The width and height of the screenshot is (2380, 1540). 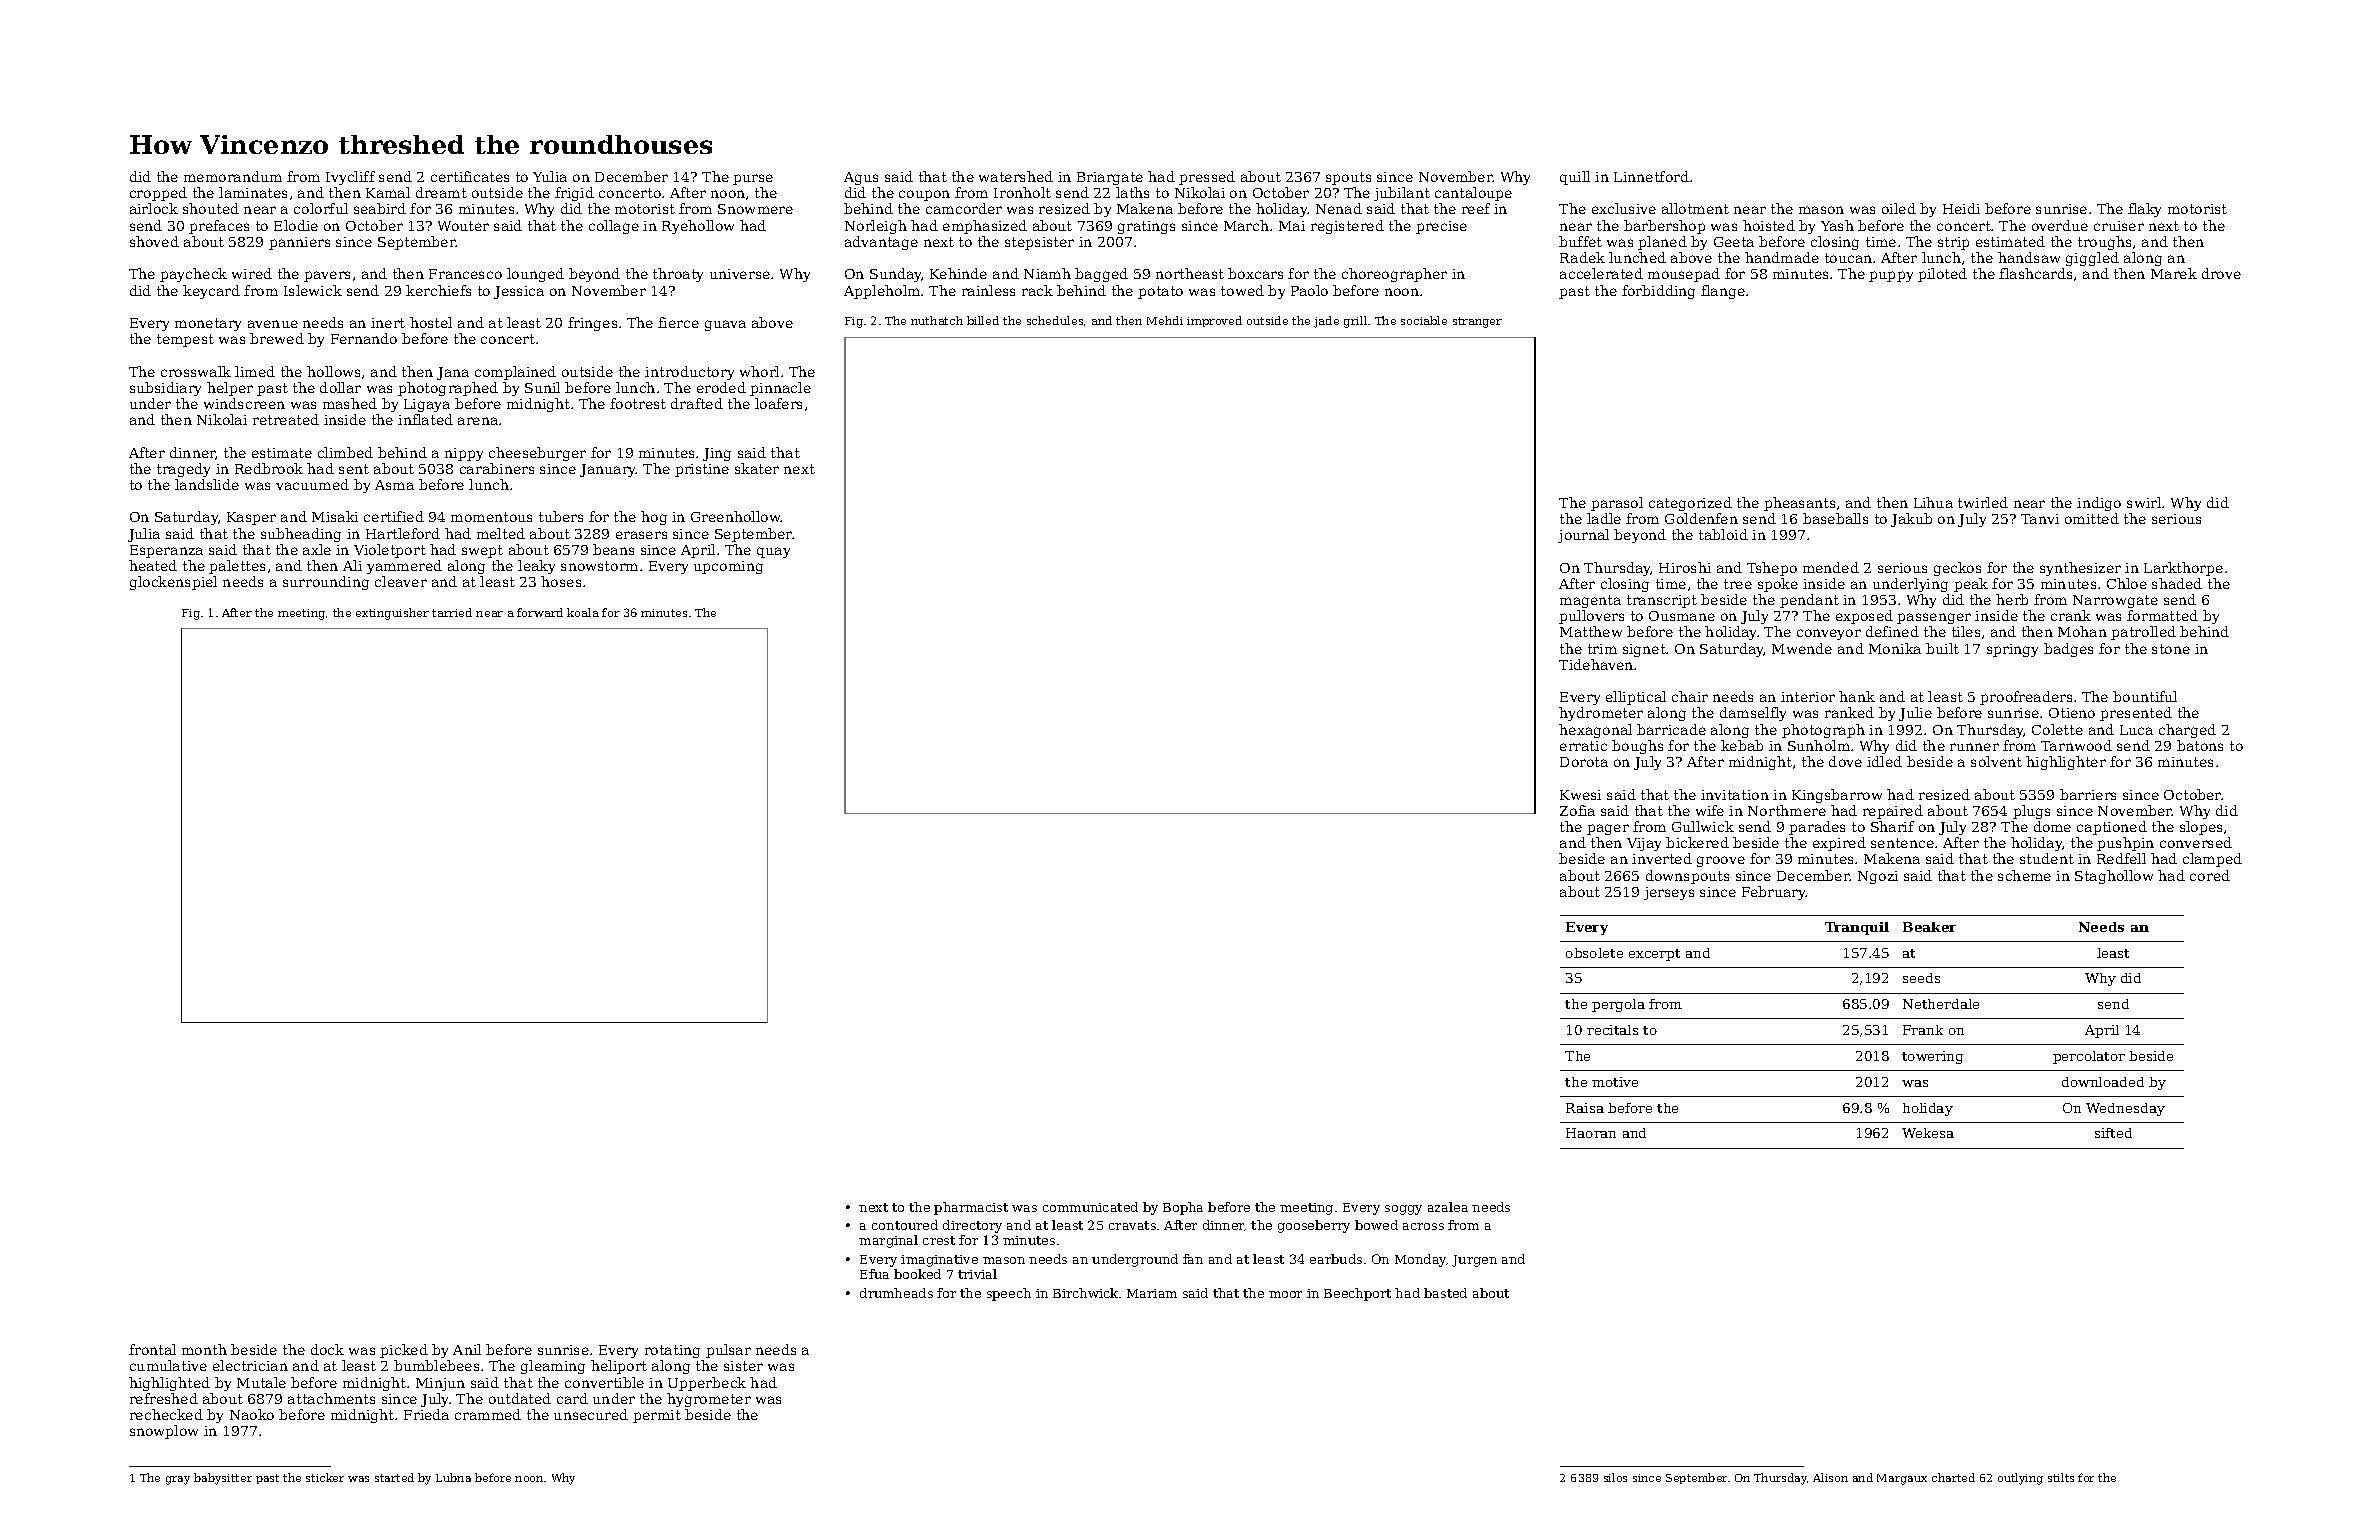 I want to click on mended, so click(x=1831, y=567).
